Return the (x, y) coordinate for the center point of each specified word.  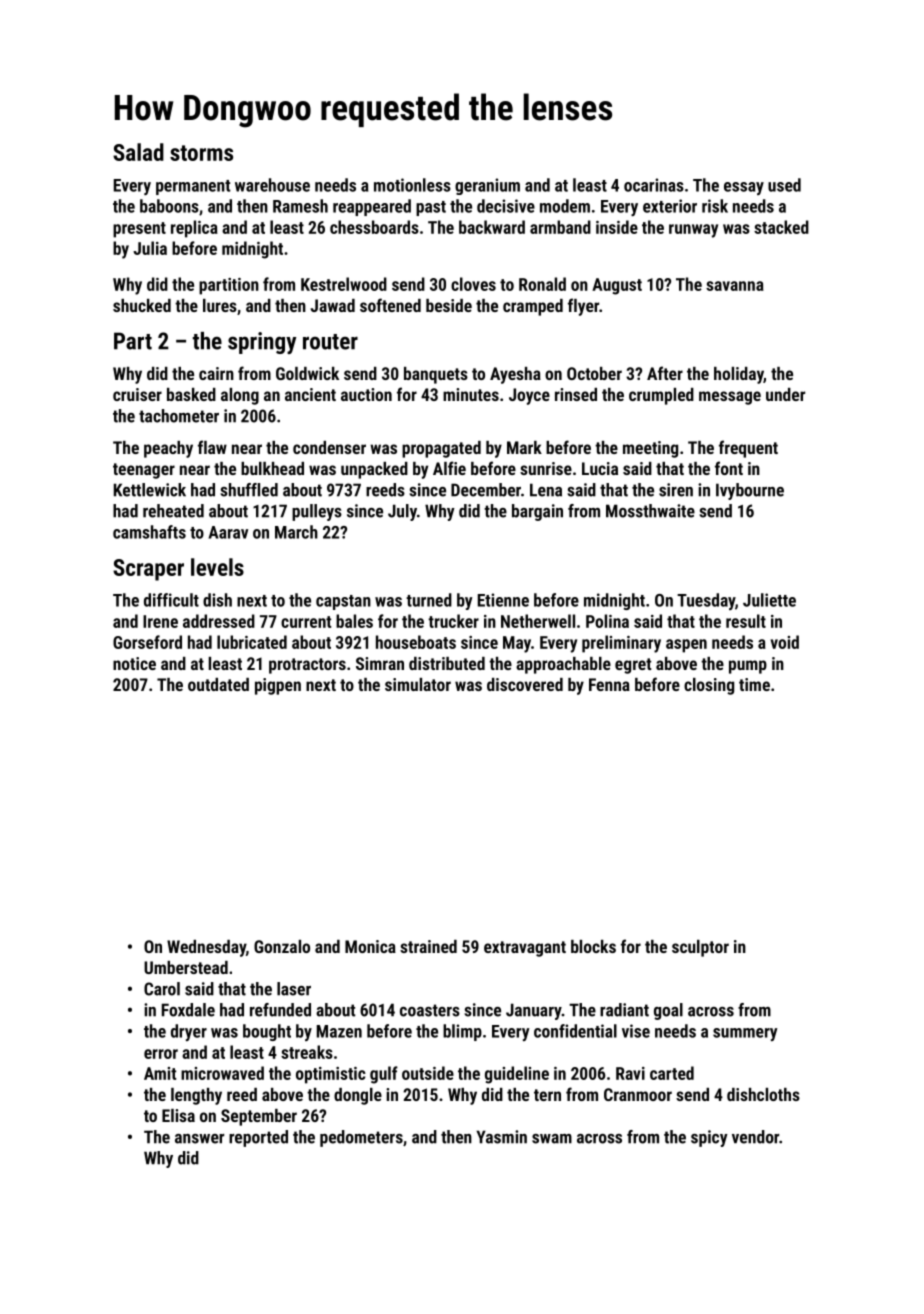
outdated (218, 684)
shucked (142, 305)
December (486, 490)
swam (552, 1139)
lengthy (196, 1096)
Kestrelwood (344, 284)
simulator (418, 684)
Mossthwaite (650, 511)
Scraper (148, 570)
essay (744, 188)
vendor (755, 1137)
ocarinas (654, 185)
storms (201, 153)
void (785, 642)
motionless (412, 185)
